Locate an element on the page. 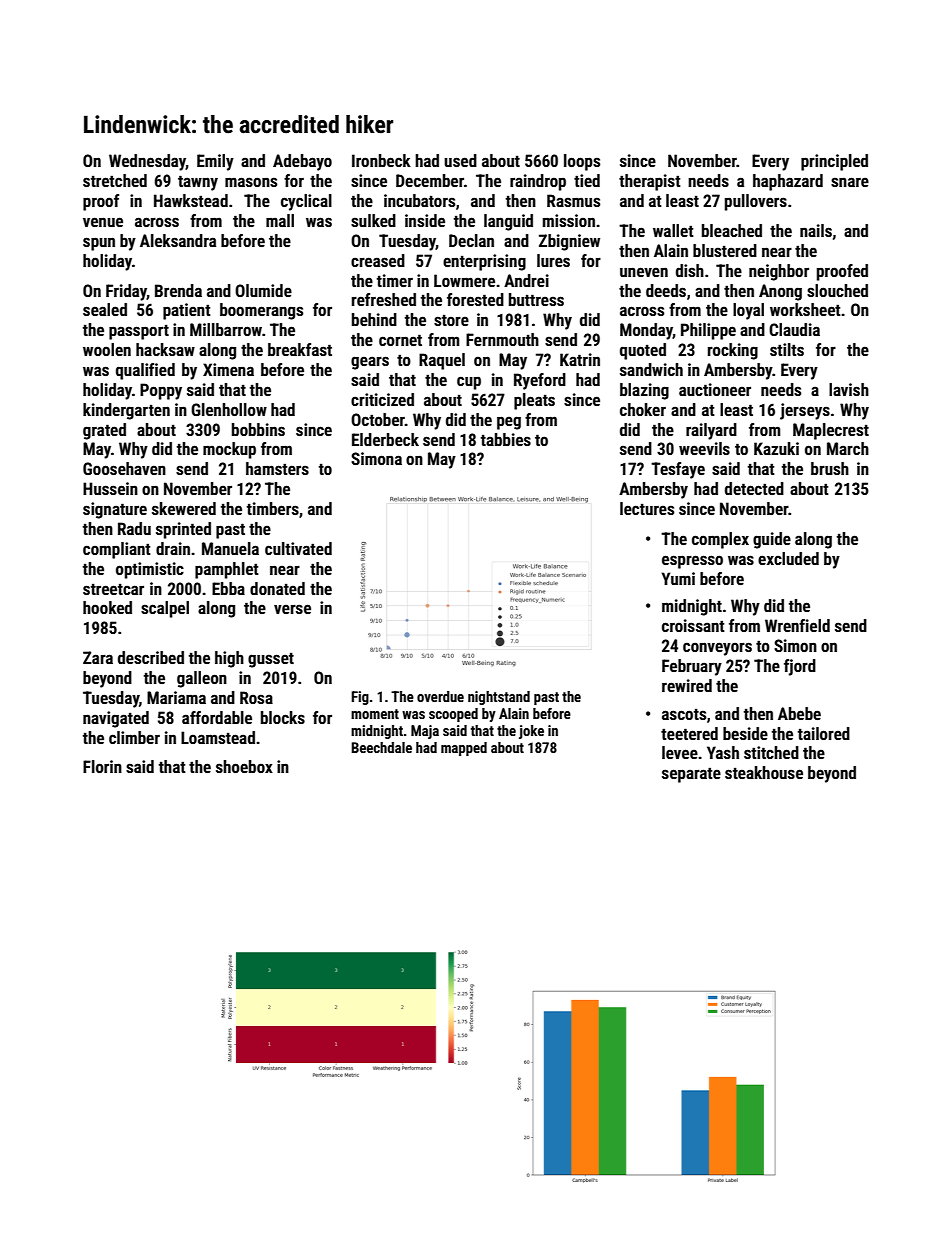 This document has height=1233, width=952. Abebe is located at coordinates (799, 713).
